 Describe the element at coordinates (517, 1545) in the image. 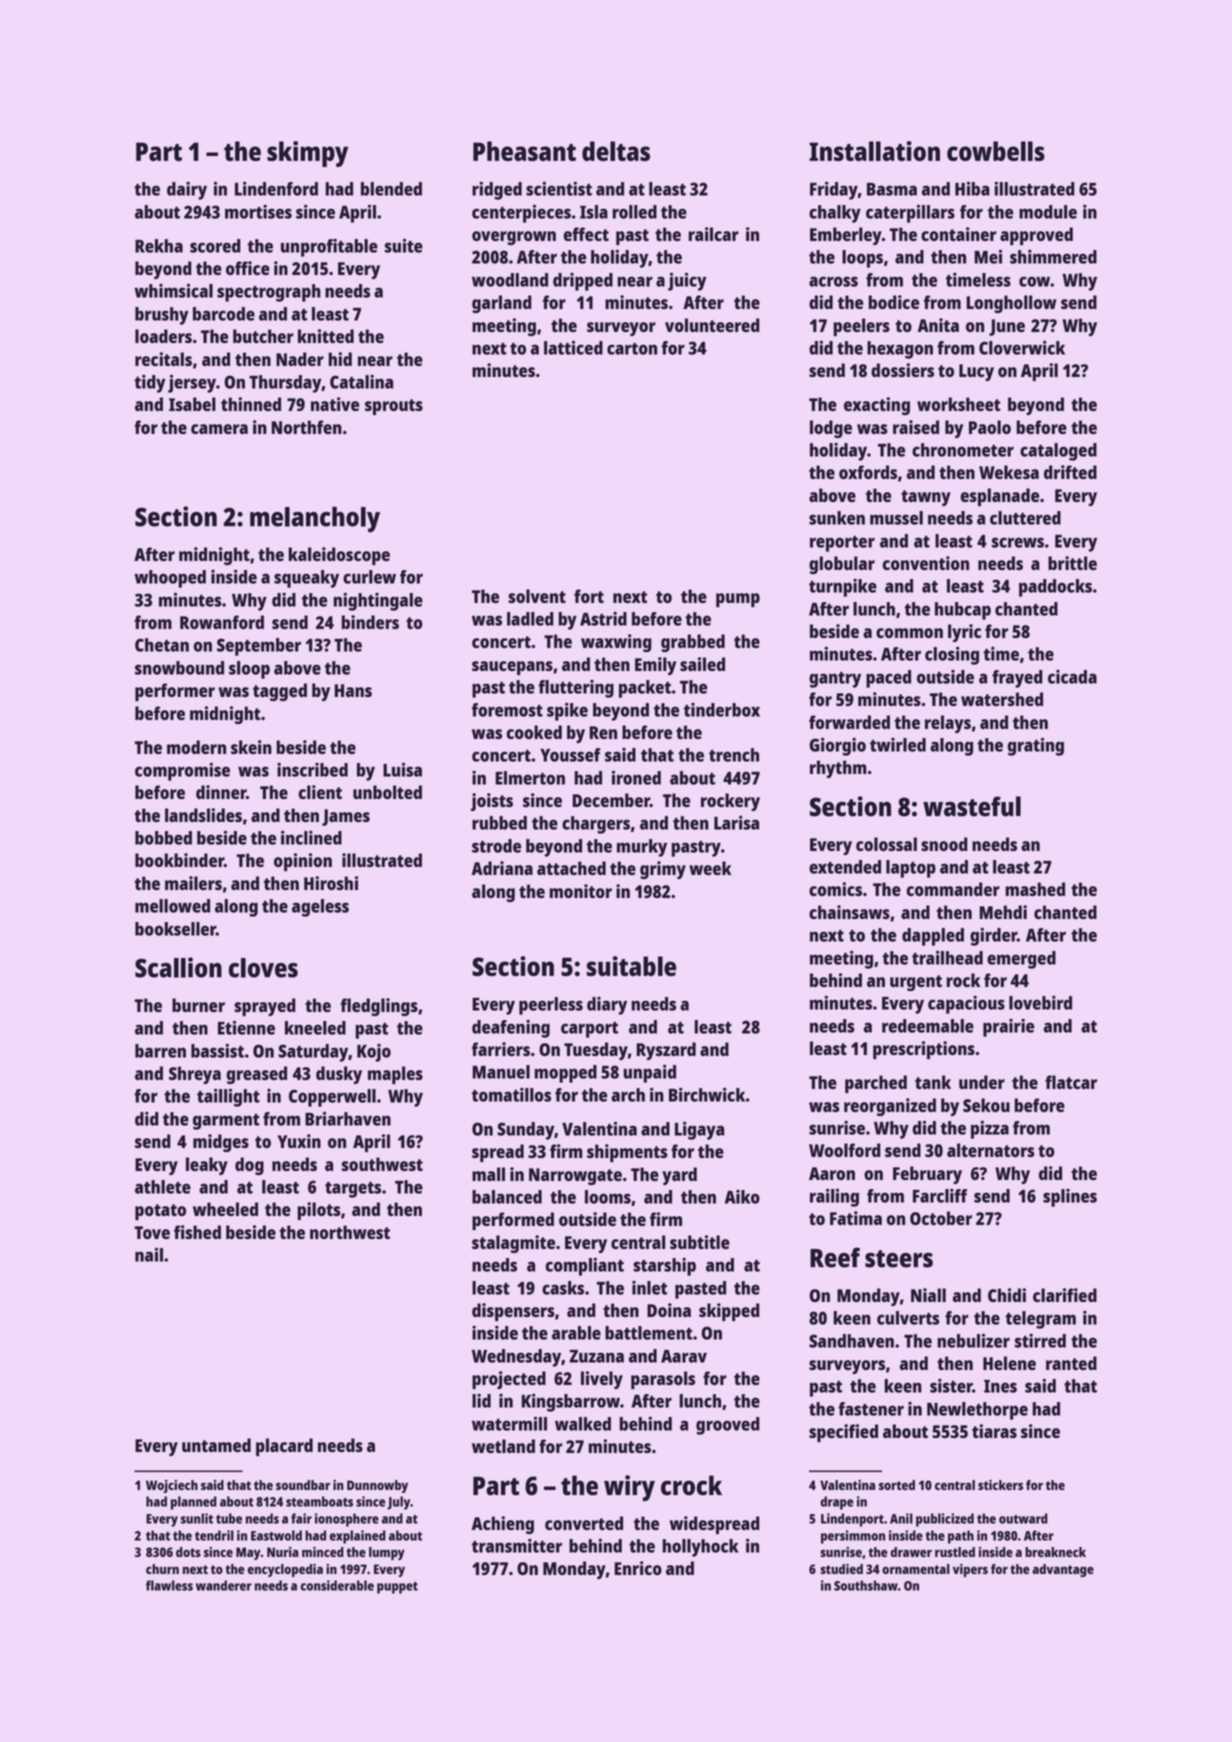

I see `transmitter` at that location.
